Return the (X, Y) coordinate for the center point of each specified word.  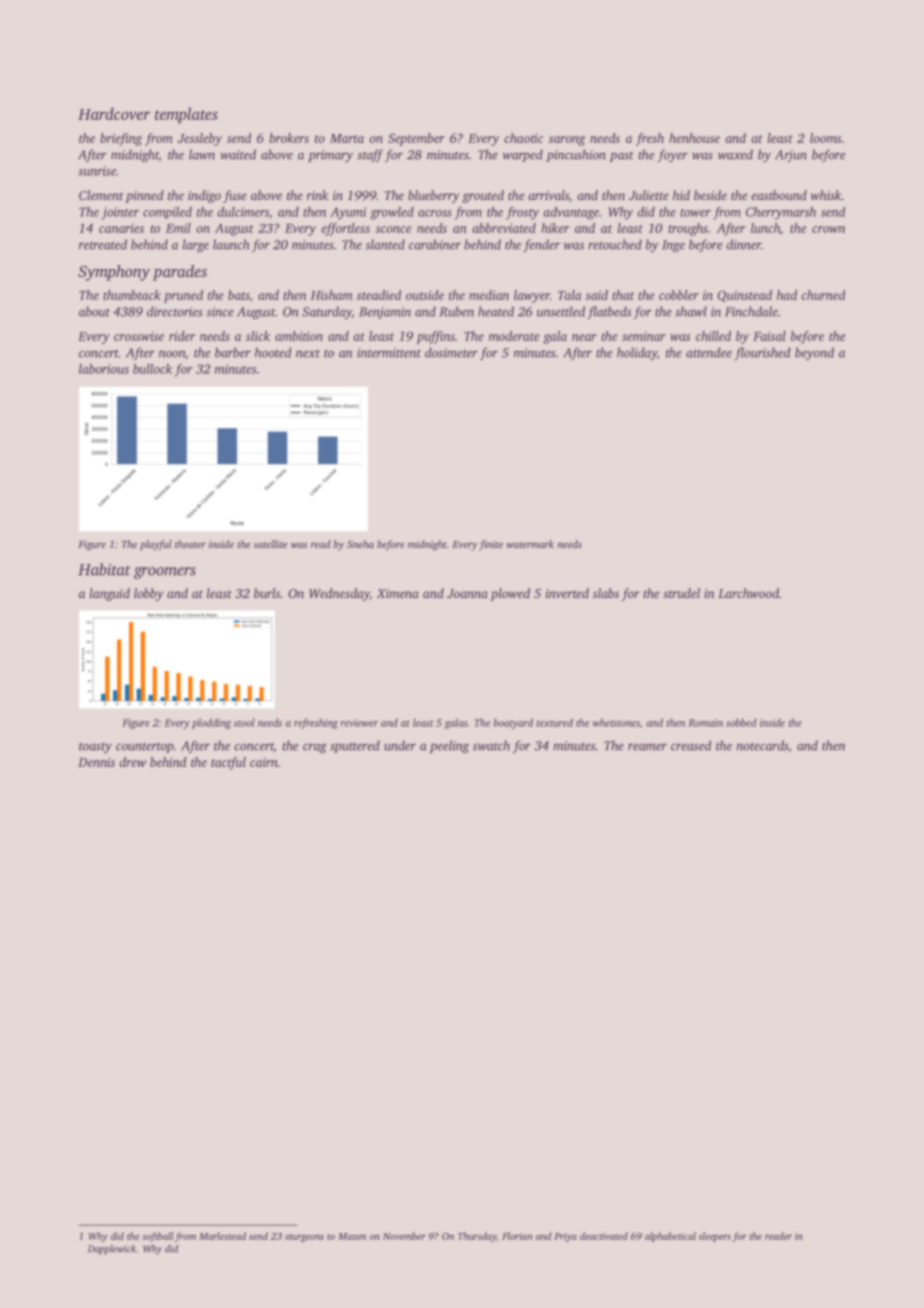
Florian (517, 1236)
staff (370, 155)
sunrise (97, 171)
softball (157, 1237)
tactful (228, 763)
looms (825, 138)
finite (491, 545)
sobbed (741, 722)
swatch (491, 745)
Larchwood (748, 593)
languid (110, 594)
